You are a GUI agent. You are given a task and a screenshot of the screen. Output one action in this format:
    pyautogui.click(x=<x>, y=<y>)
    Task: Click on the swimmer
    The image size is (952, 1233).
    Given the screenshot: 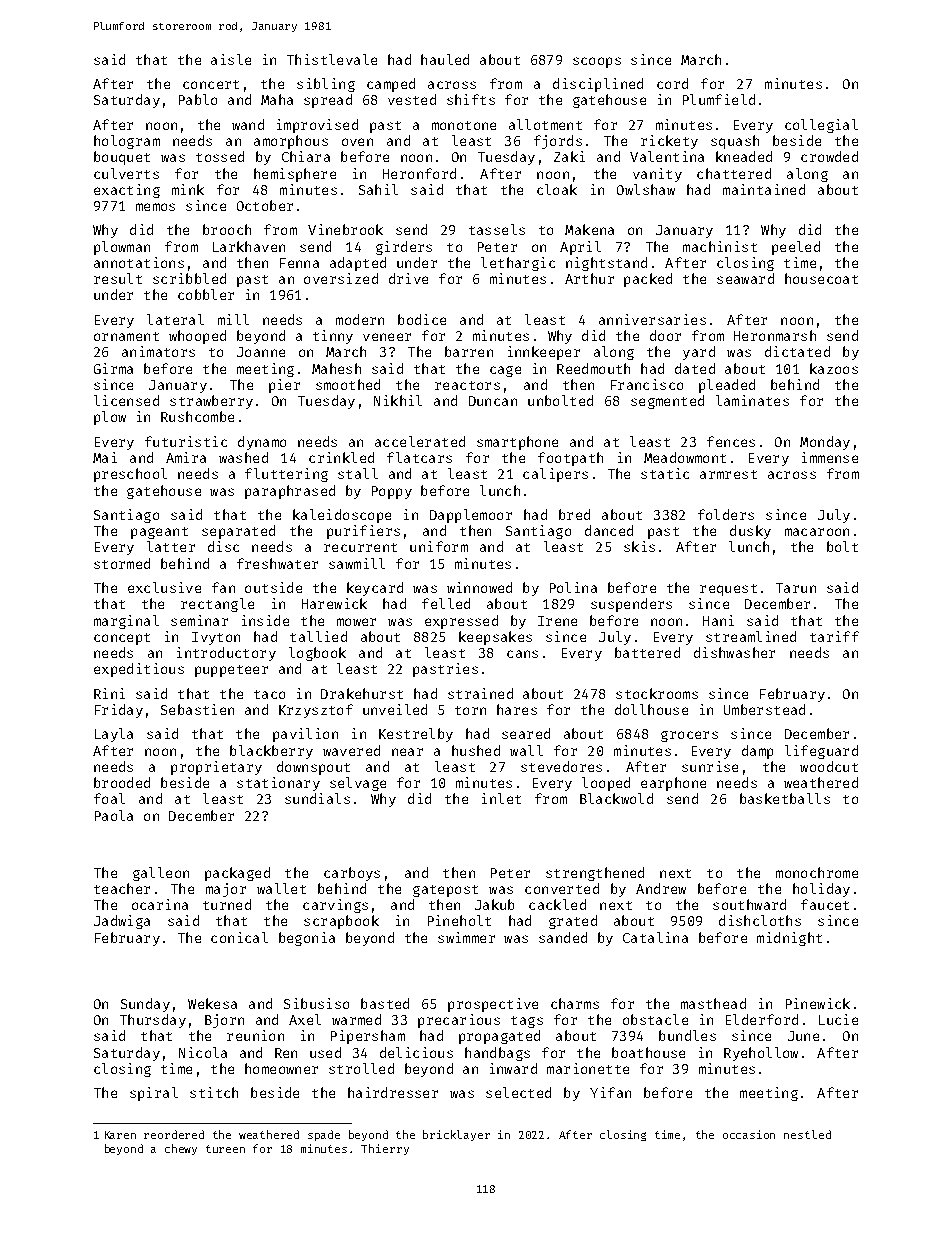 What is the action you would take?
    pyautogui.click(x=466, y=937)
